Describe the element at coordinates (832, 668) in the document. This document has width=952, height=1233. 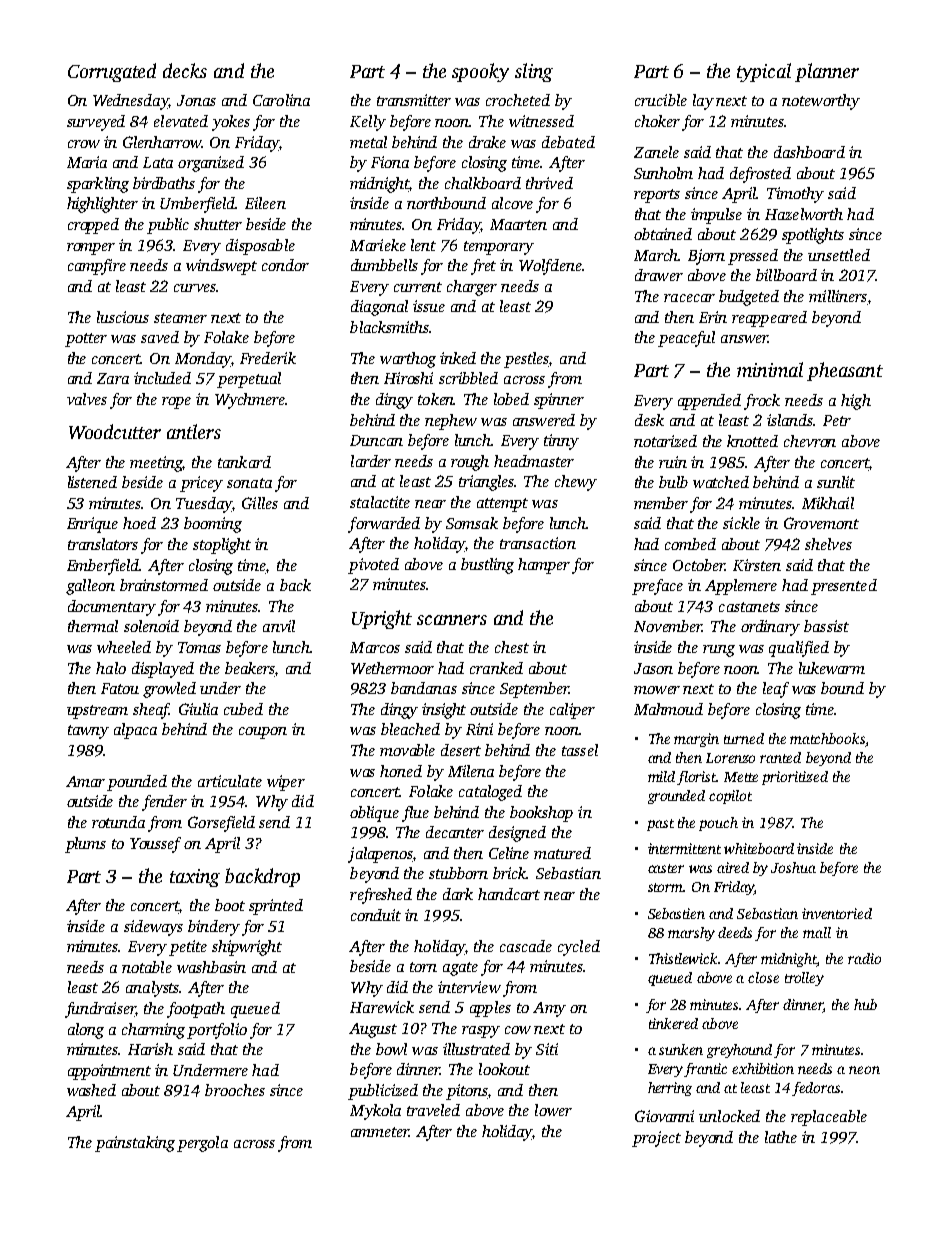
I see `lukewarm` at that location.
